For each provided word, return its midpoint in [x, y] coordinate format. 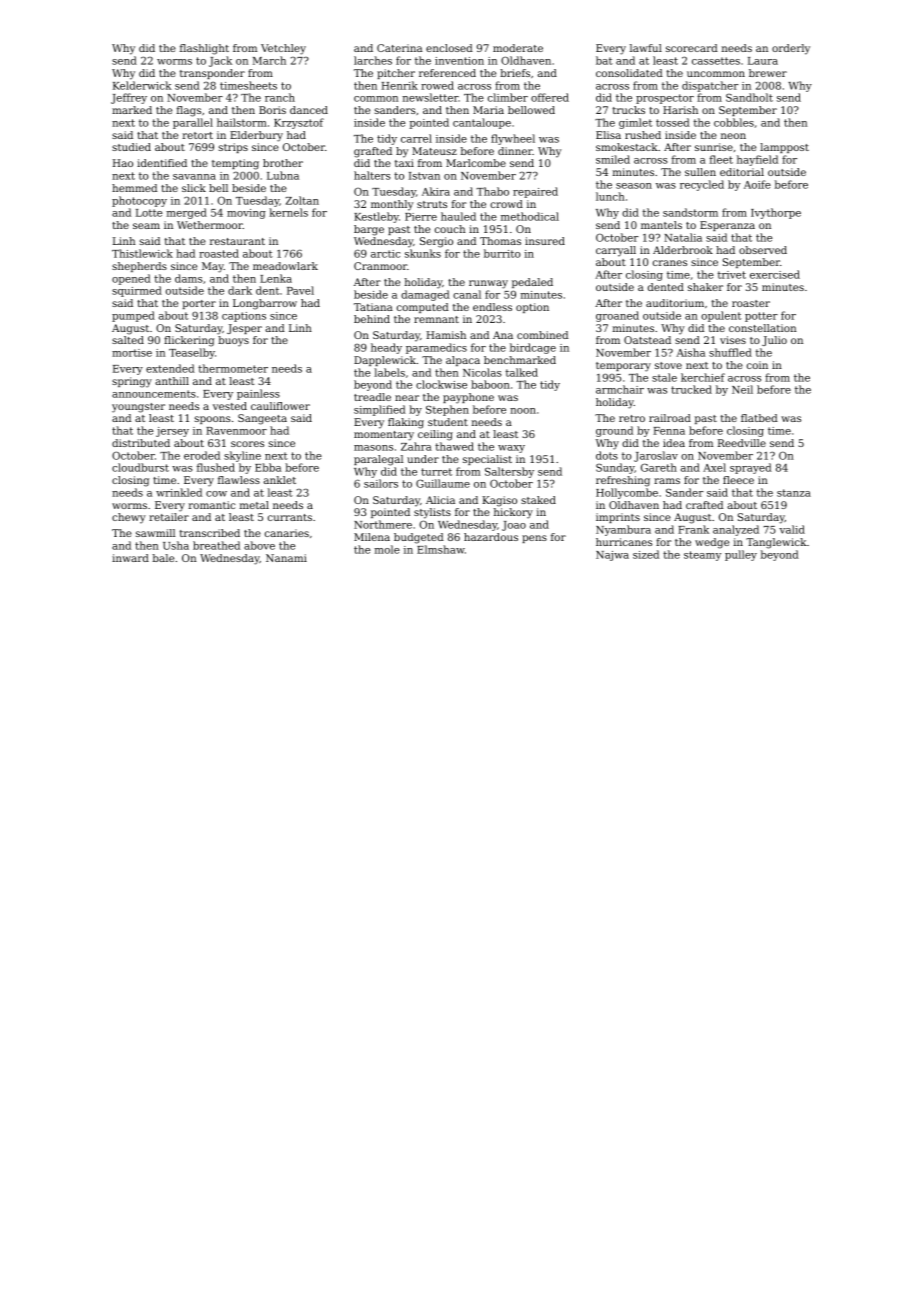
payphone [468, 398]
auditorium [675, 303]
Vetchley [283, 49]
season [634, 186]
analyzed [736, 530]
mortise [132, 353]
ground [614, 431]
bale [163, 558]
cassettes [716, 61]
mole [387, 549]
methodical [530, 216]
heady [386, 348]
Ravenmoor [236, 431]
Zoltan [302, 200]
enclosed [449, 48]
